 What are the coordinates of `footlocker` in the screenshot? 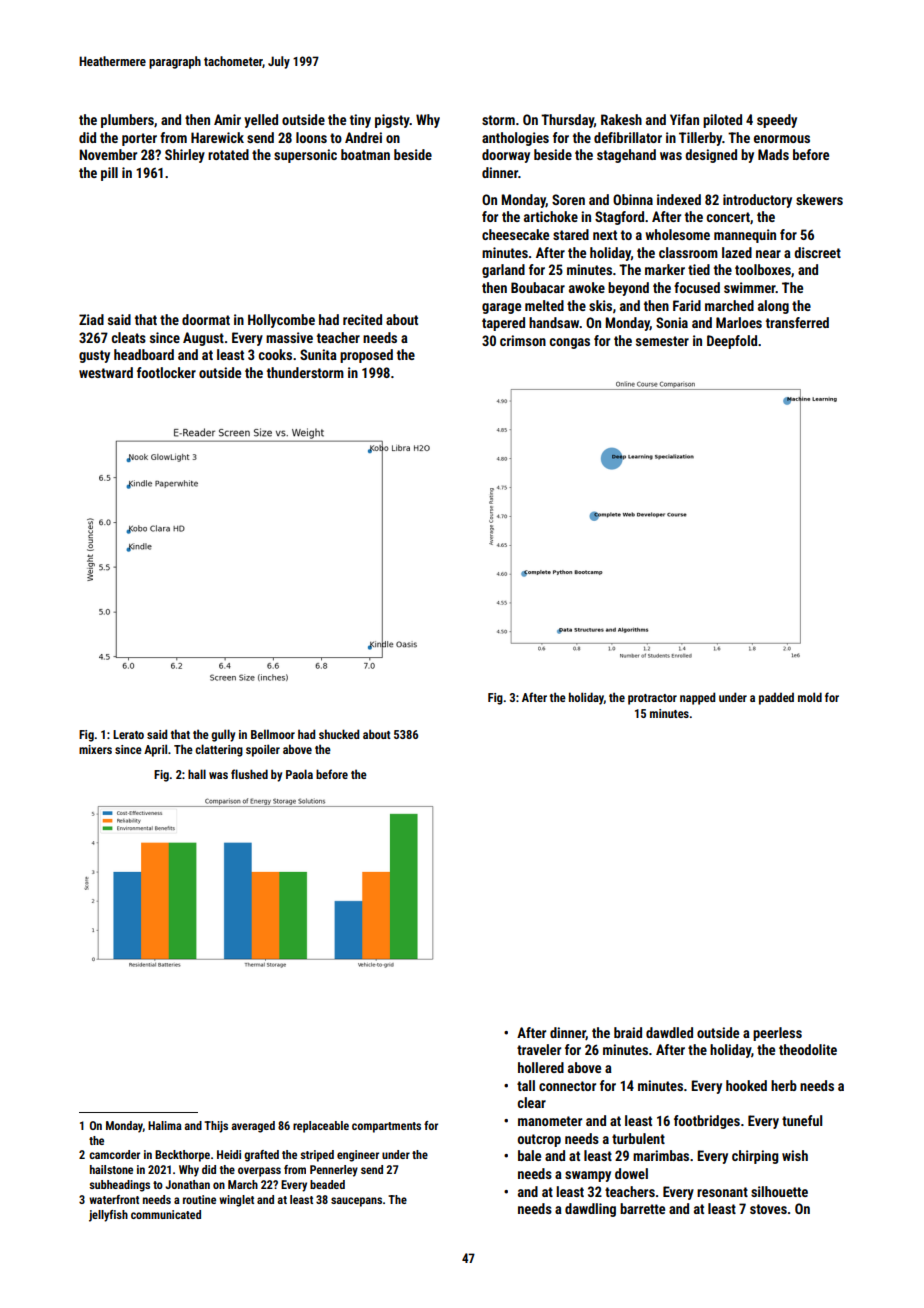 It's located at (166, 372).
